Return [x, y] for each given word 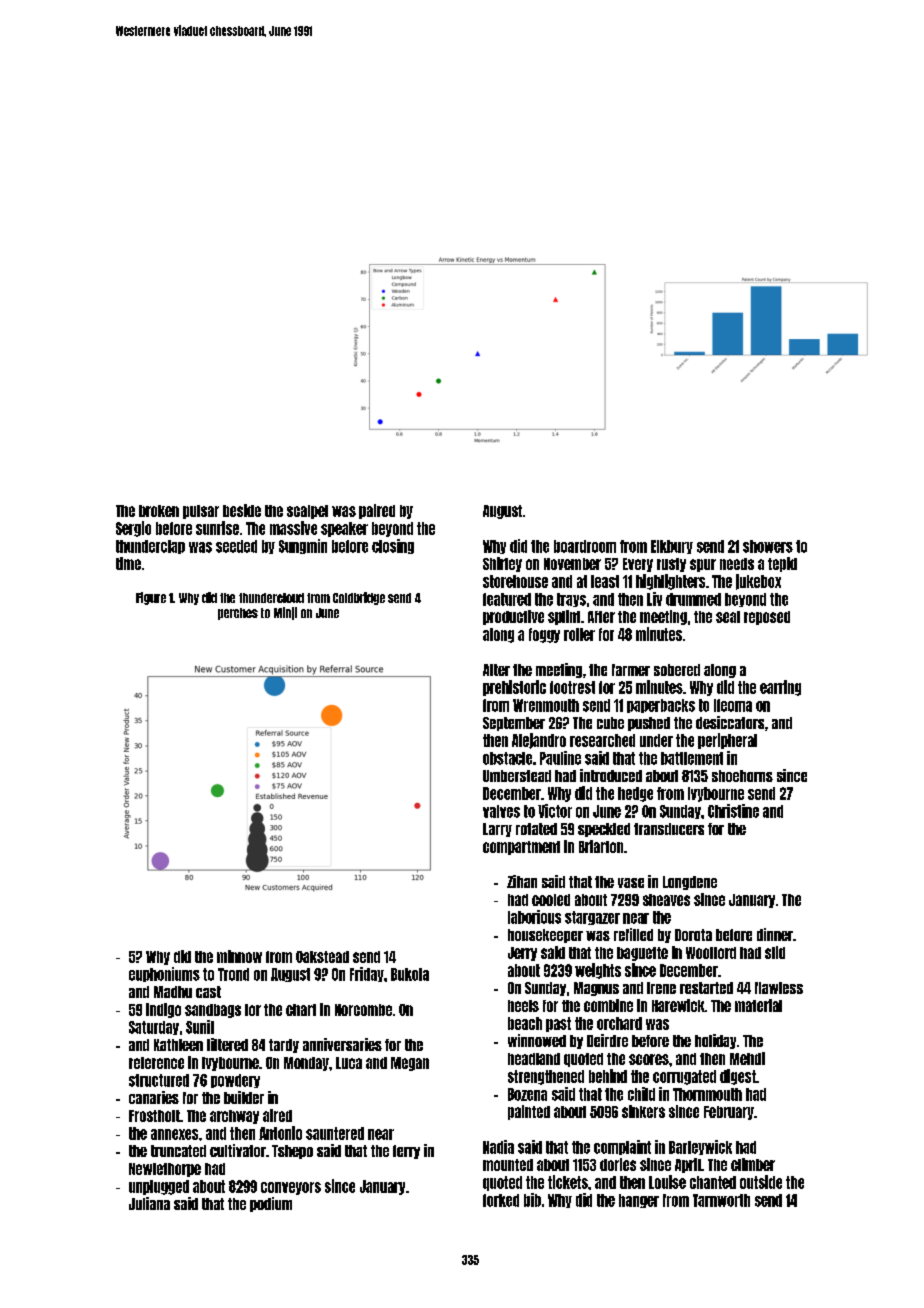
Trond [233, 974]
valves [501, 811]
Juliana [149, 1203]
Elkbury [672, 547]
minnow [239, 956]
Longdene [690, 883]
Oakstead [322, 957]
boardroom [585, 546]
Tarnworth [721, 1200]
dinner [775, 934]
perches [238, 614]
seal [728, 617]
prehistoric [514, 688]
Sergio [133, 529]
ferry [406, 1152]
